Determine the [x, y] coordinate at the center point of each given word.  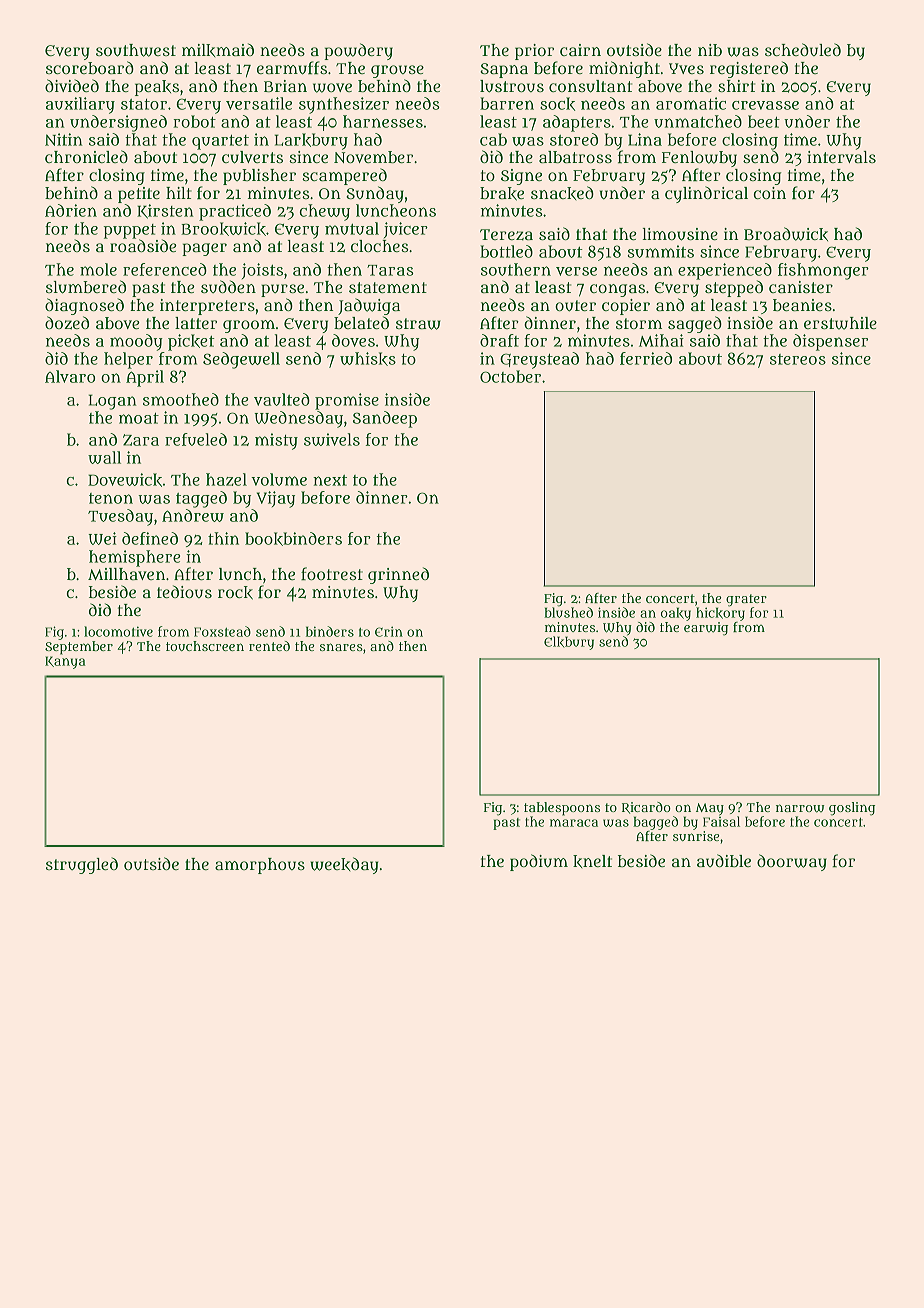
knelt [592, 861]
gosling [852, 809]
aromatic [691, 103]
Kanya [65, 662]
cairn [580, 50]
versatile [259, 103]
